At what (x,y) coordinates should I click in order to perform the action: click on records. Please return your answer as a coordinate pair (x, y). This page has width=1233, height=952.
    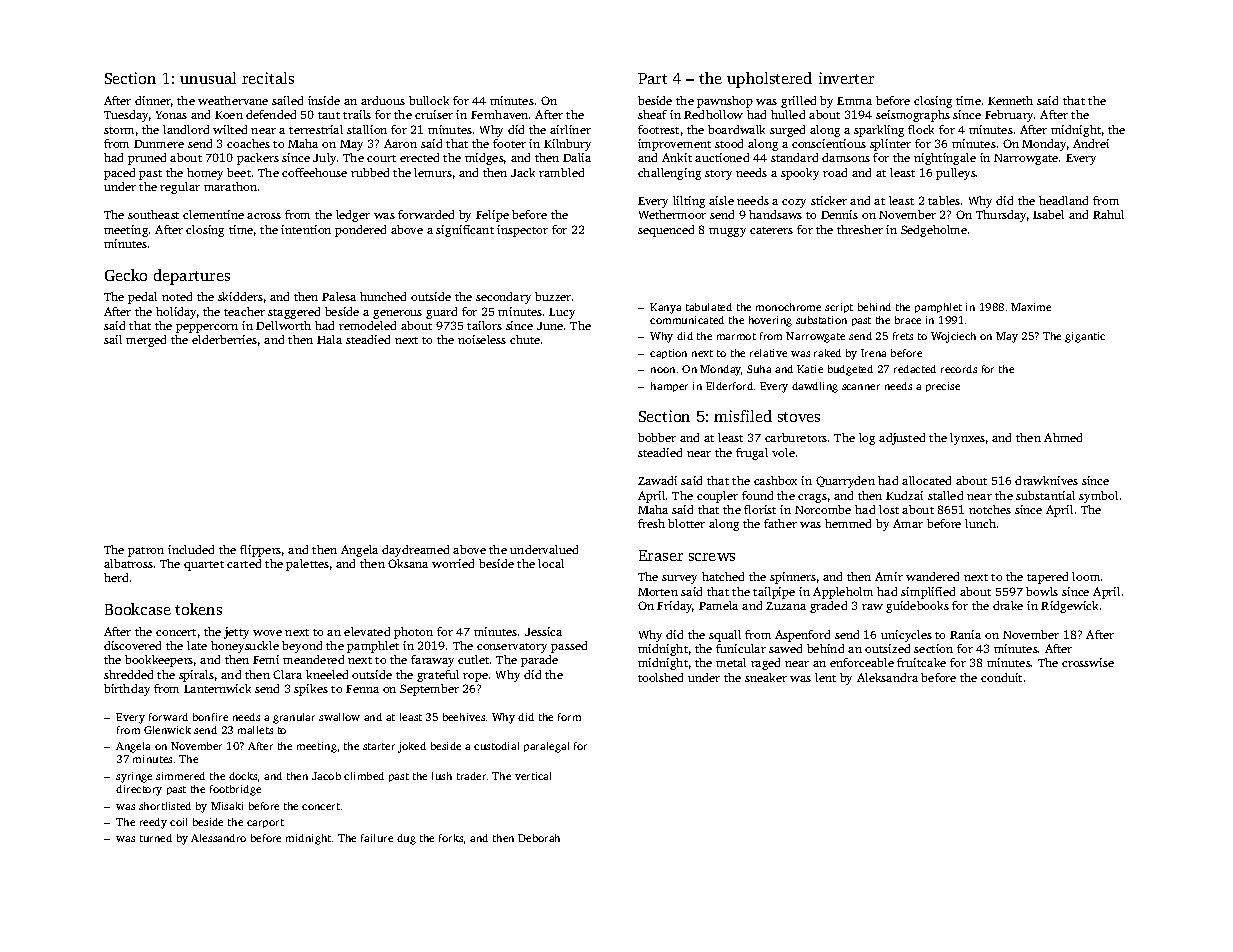
    Looking at the image, I should click on (959, 369).
